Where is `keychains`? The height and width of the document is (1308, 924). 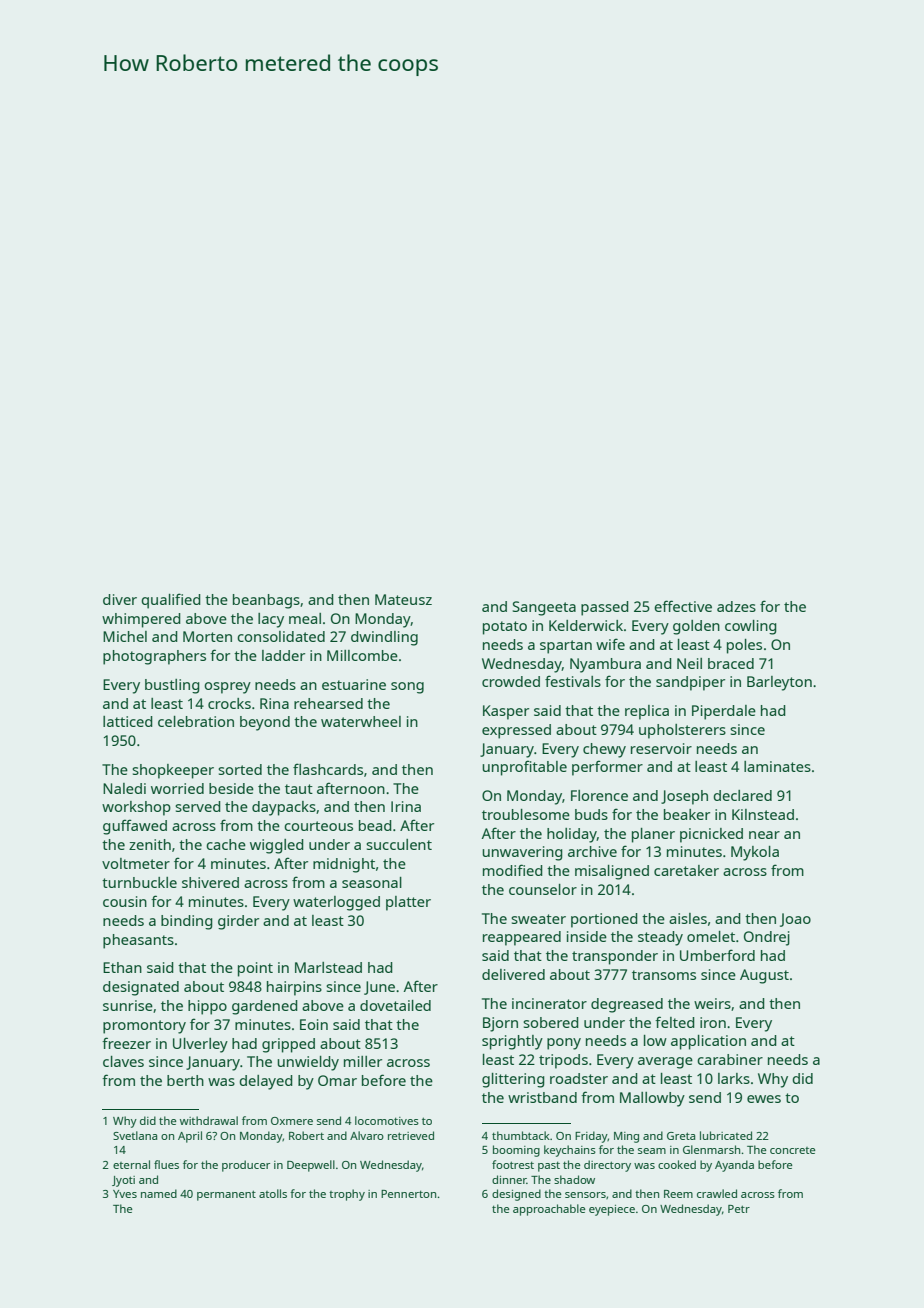 keychains is located at coordinates (570, 1151).
